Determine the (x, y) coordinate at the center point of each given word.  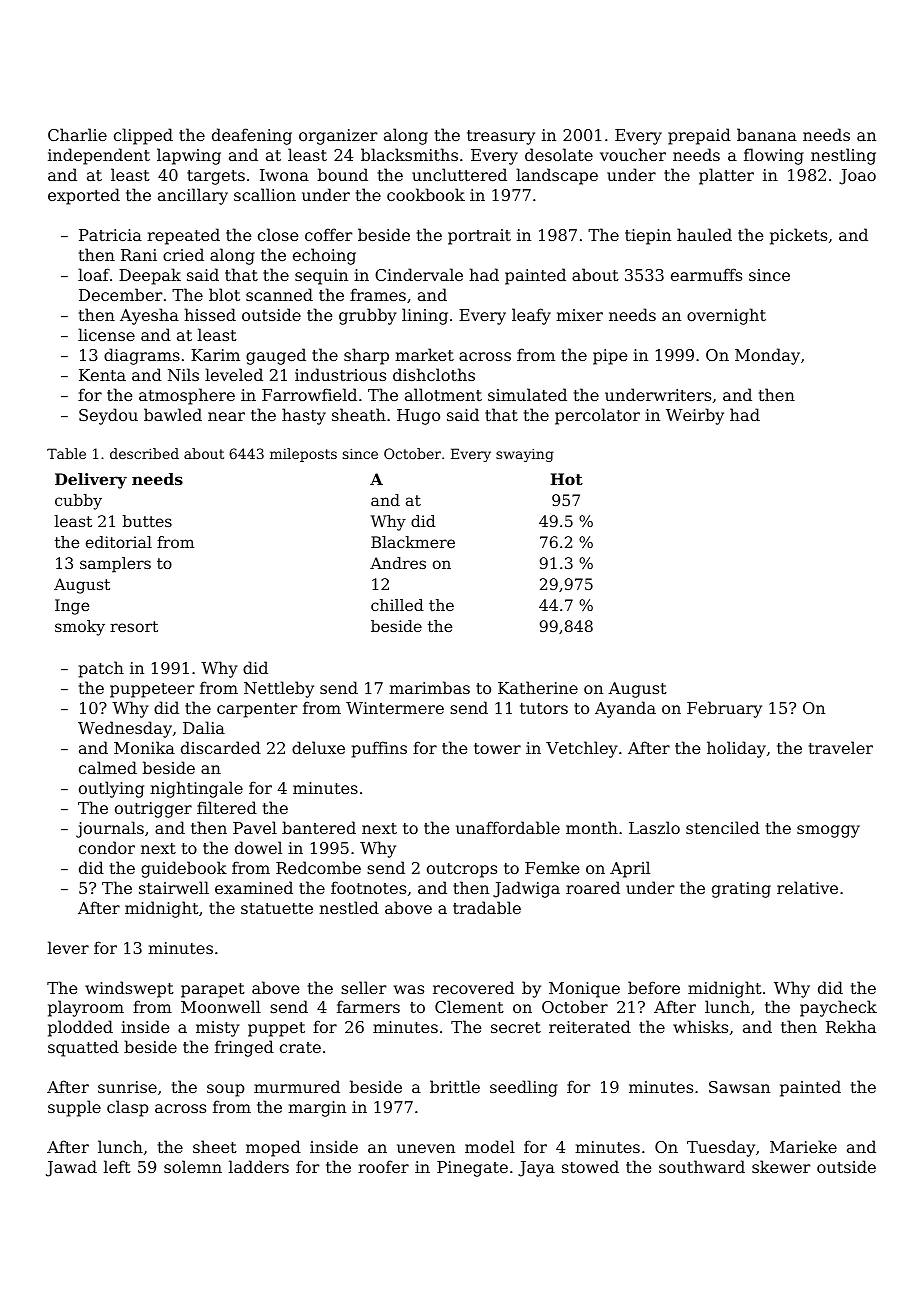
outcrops (462, 870)
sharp (366, 356)
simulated (527, 394)
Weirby (695, 416)
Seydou (108, 416)
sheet (215, 1146)
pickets (798, 236)
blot (224, 294)
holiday (736, 749)
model (490, 1146)
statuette (277, 908)
